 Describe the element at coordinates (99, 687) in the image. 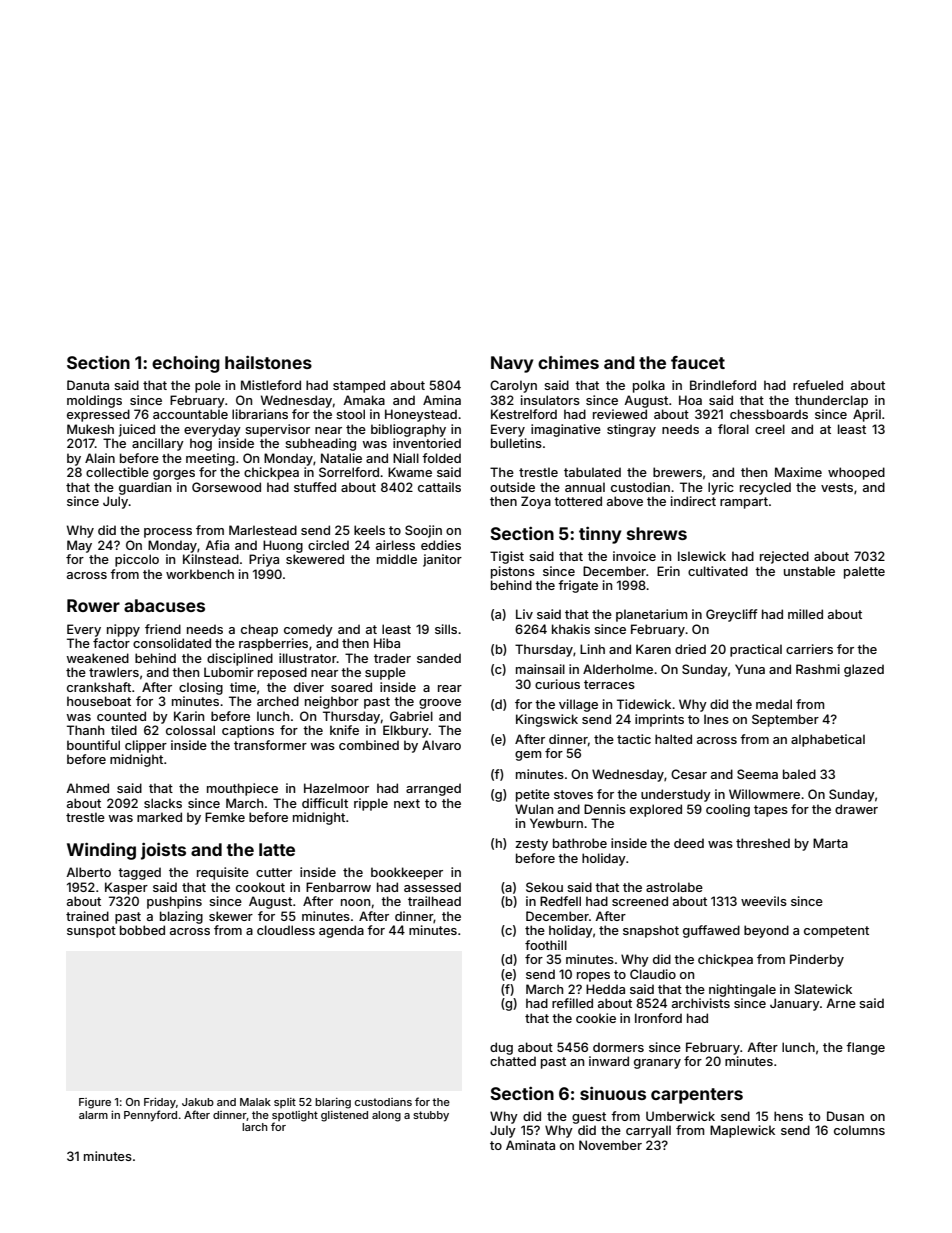

I see `crankshaft` at that location.
